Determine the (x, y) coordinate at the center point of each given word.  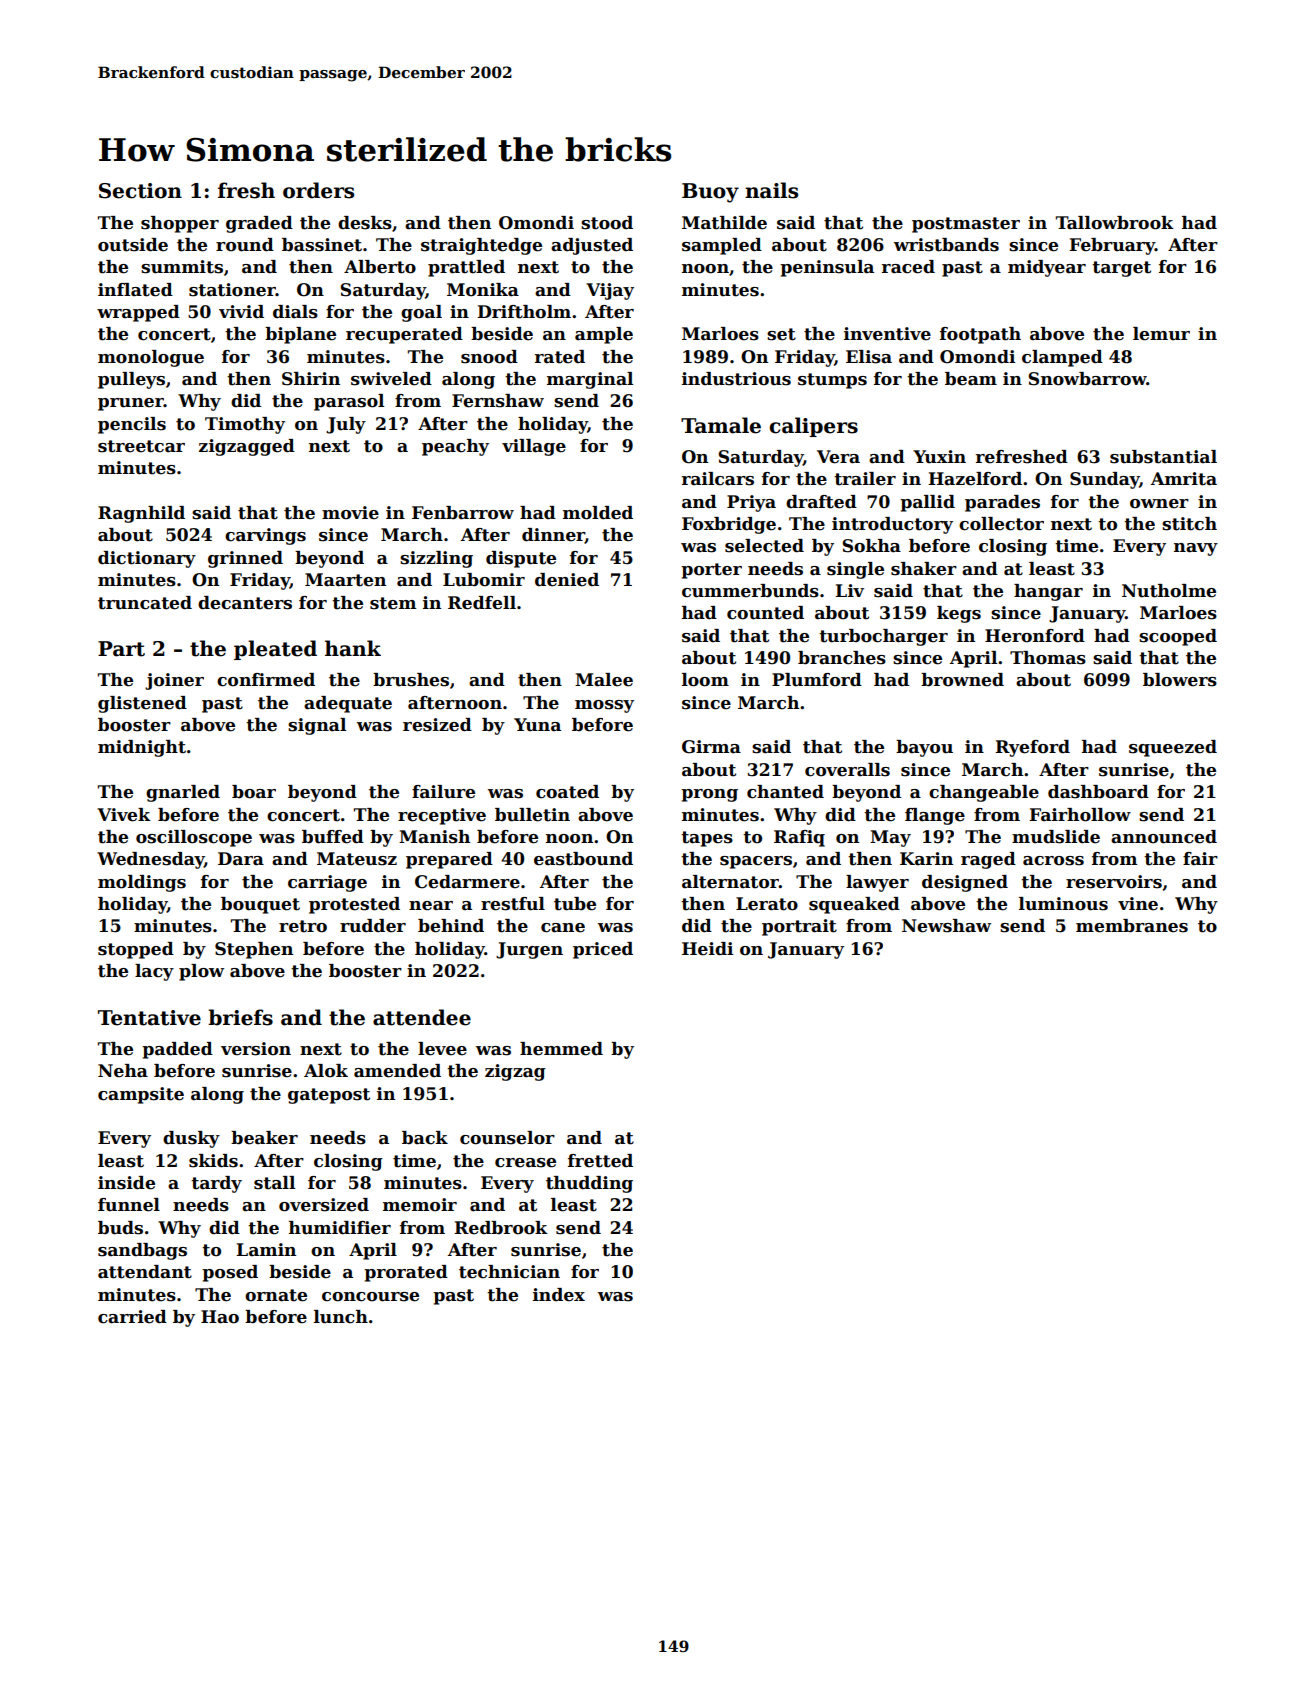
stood (607, 223)
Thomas (1048, 658)
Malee (604, 680)
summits (182, 267)
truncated (145, 603)
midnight (142, 748)
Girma (711, 747)
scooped (1178, 637)
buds (120, 1228)
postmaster (966, 225)
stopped (136, 950)
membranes (1132, 926)
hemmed (561, 1049)
